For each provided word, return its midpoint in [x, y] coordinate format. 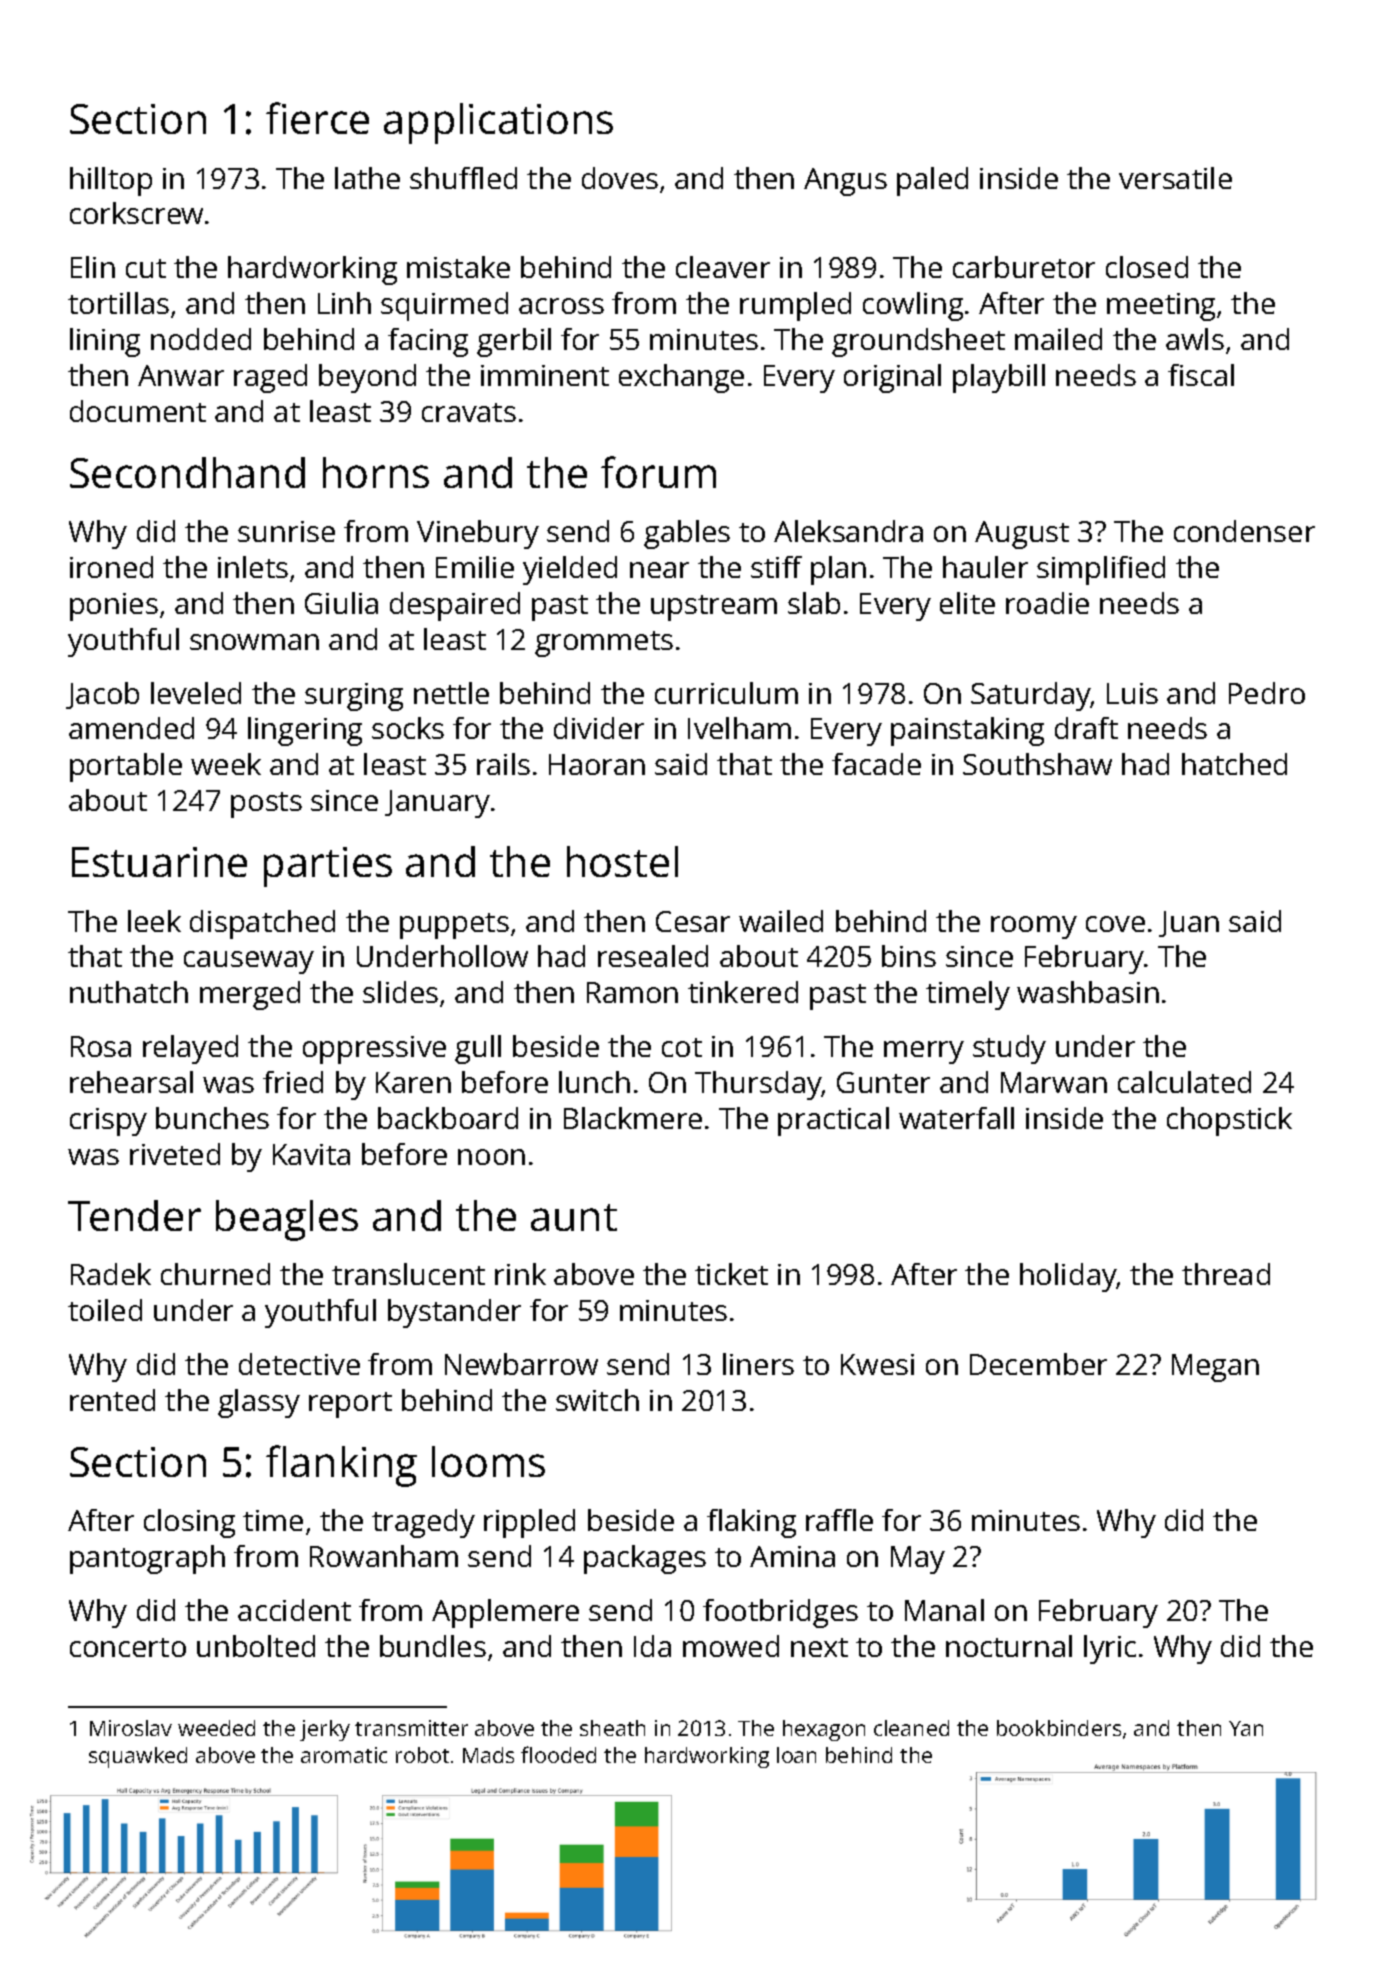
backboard [448, 1118]
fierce [317, 118]
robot [422, 1755]
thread [1226, 1274]
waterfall [956, 1118]
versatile [1175, 178]
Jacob [102, 695]
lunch [594, 1082]
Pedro [1267, 693]
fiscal [1201, 375]
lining [105, 342]
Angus [845, 182]
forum [658, 472]
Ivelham [739, 728]
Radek [111, 1274]
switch [597, 1400]
